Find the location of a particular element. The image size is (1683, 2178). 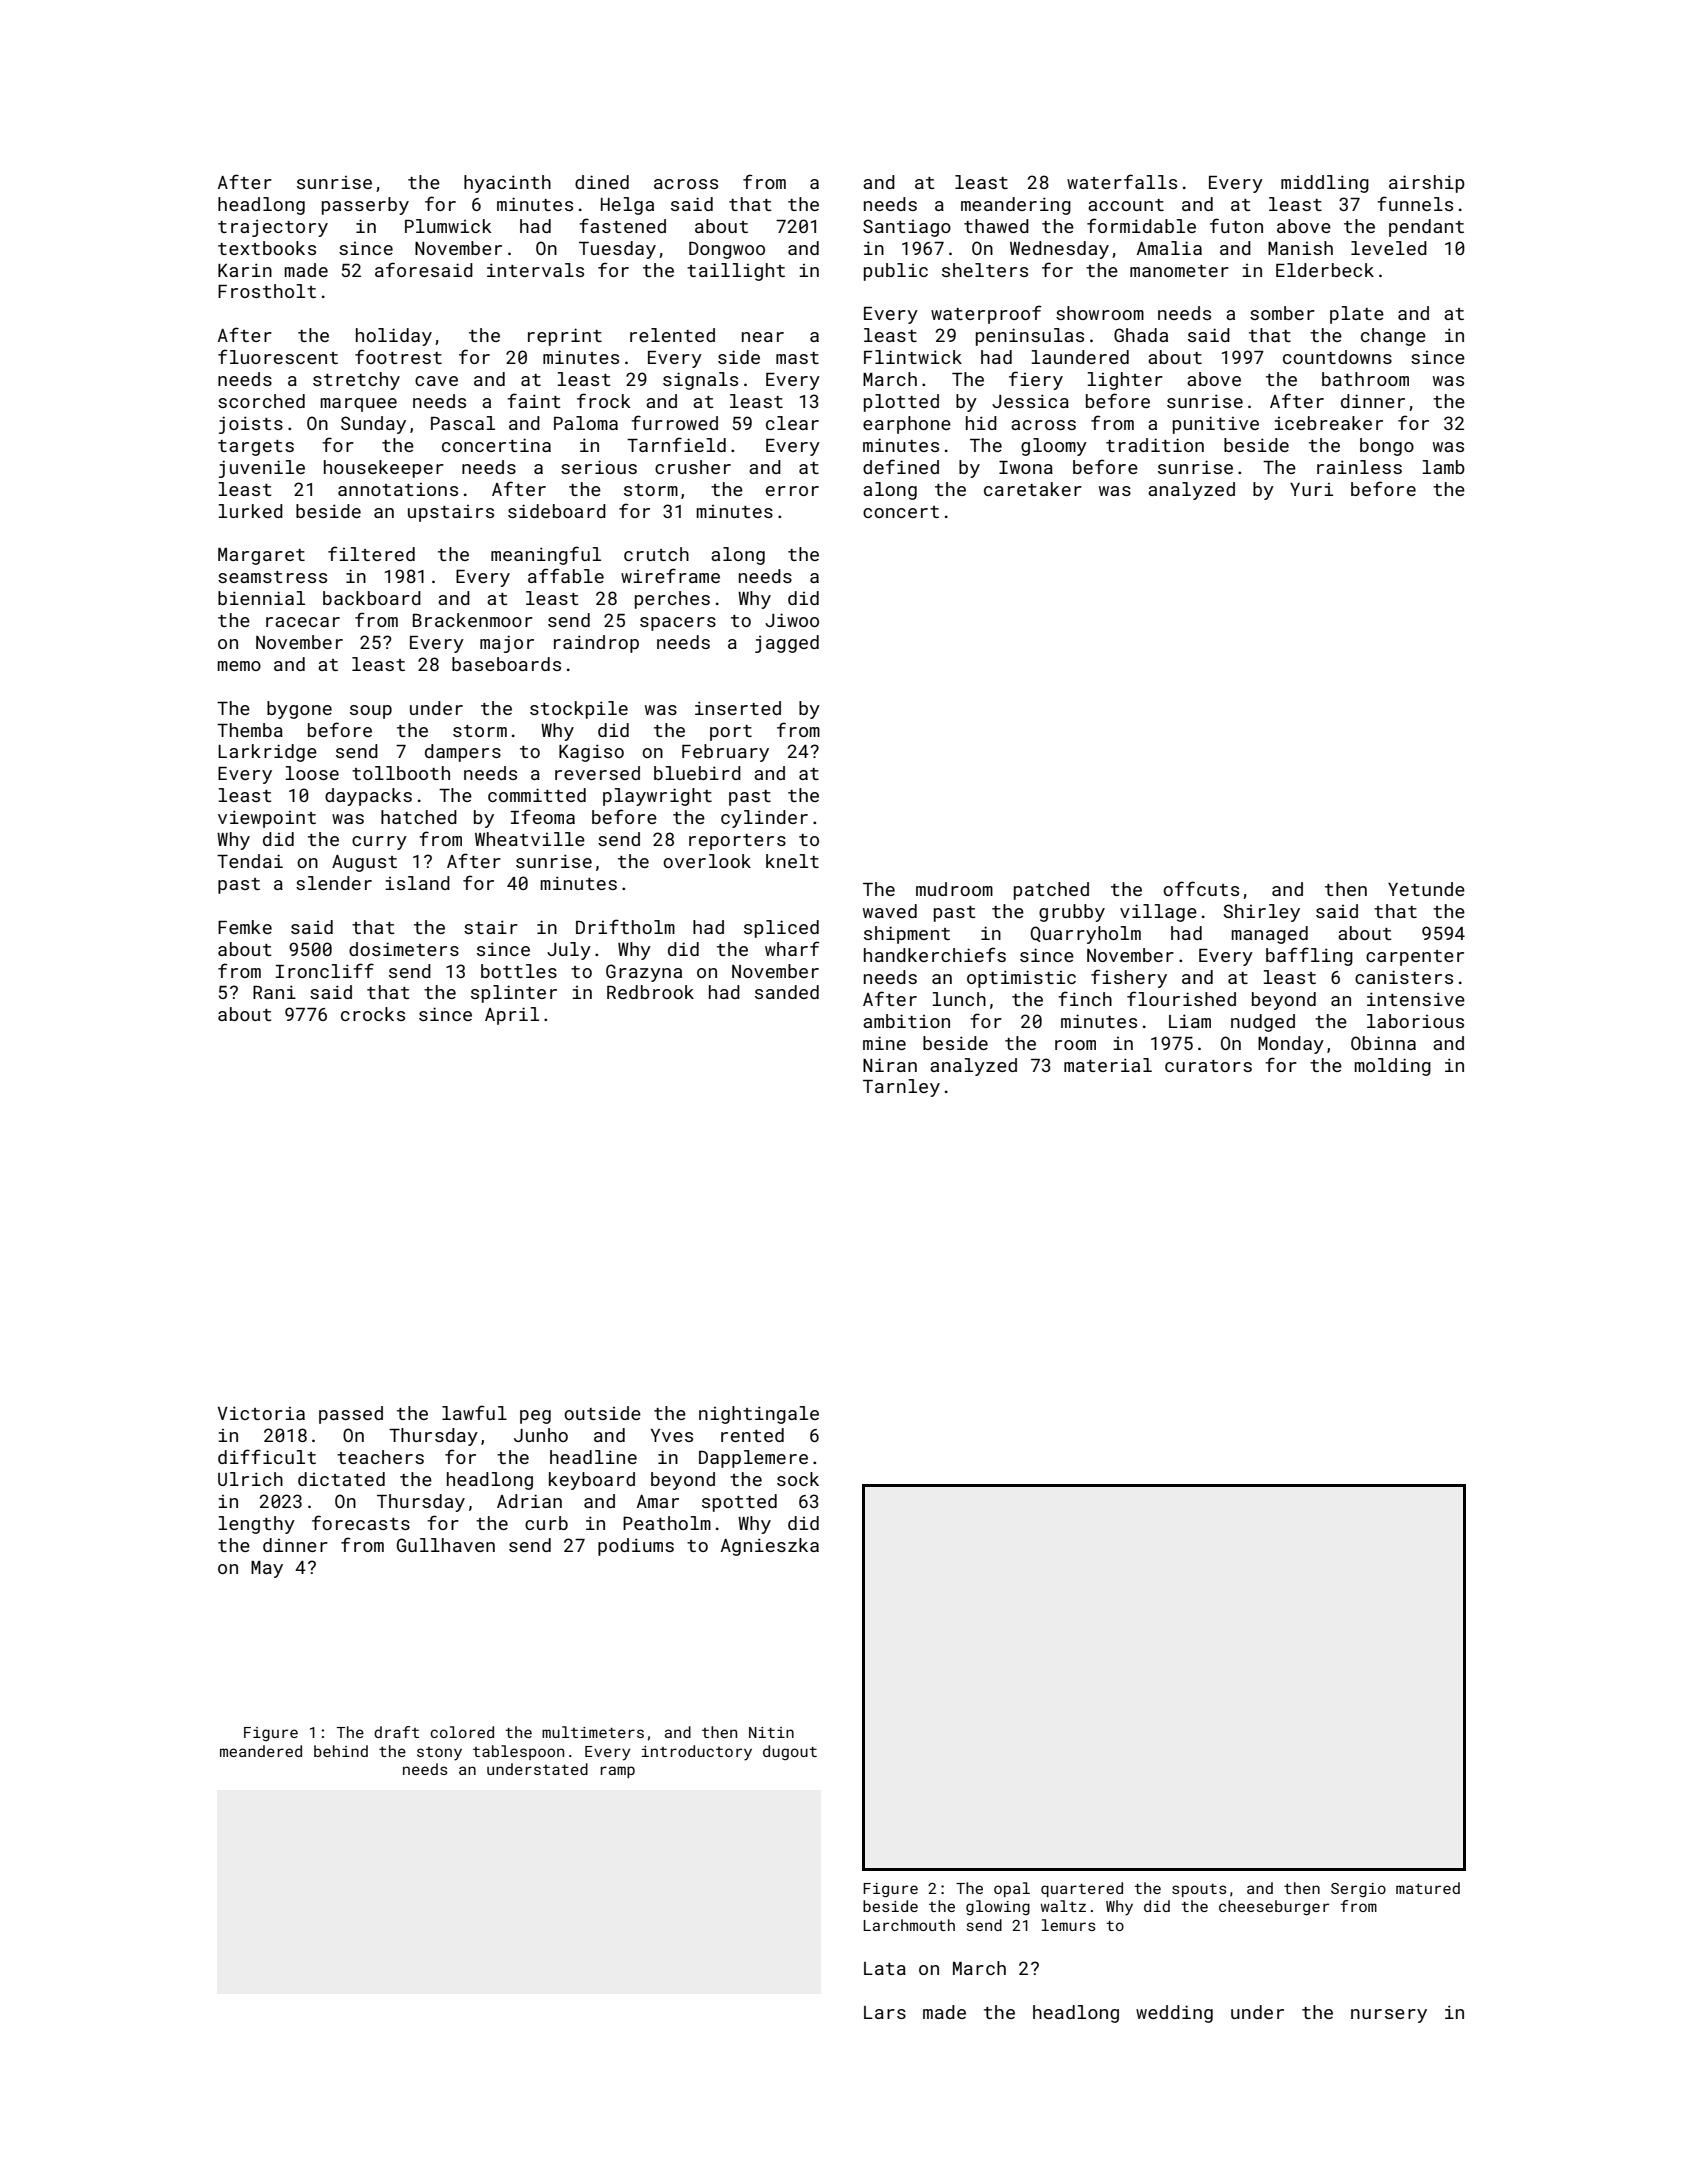

wedding is located at coordinates (1174, 2014).
